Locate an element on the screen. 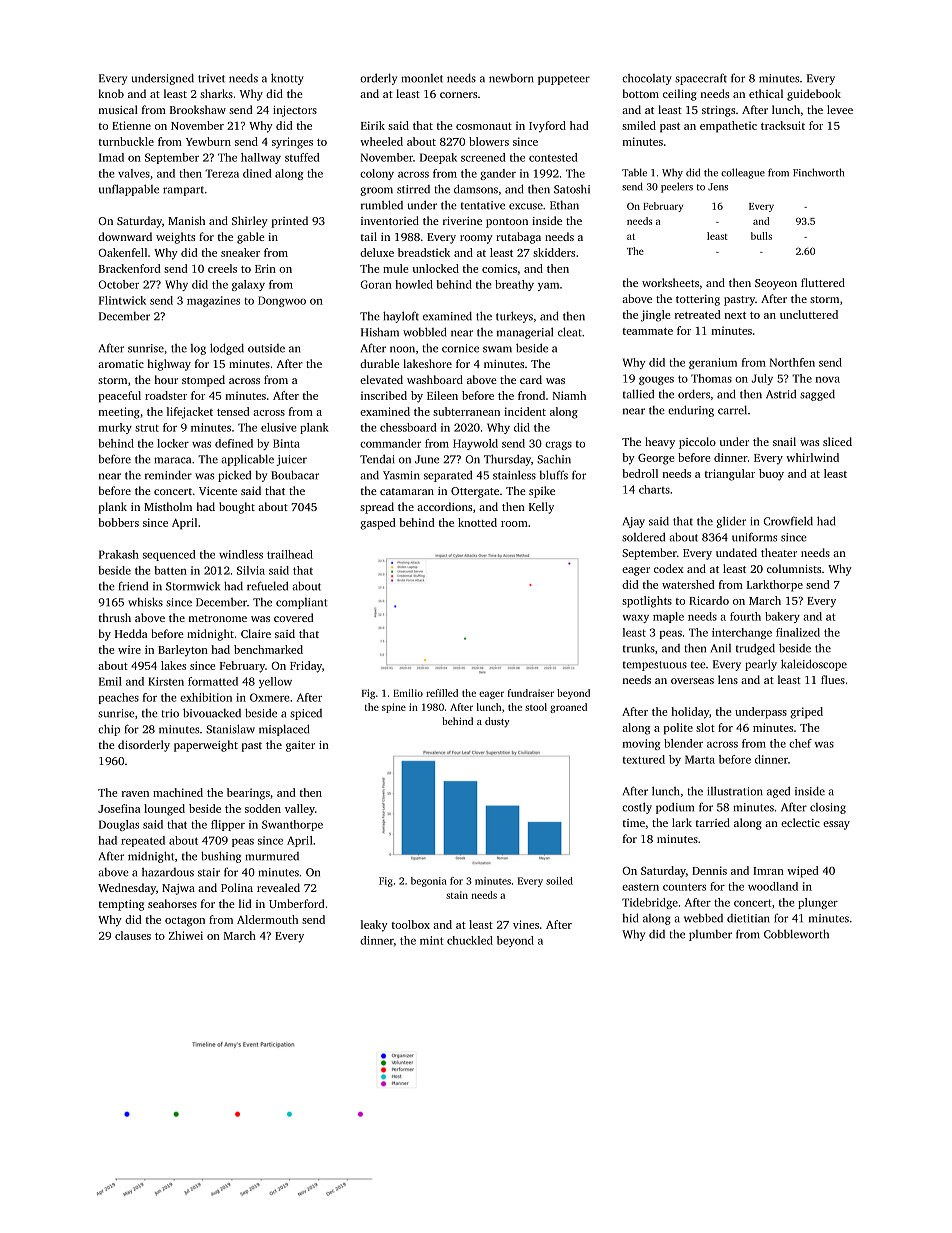 This screenshot has width=952, height=1233. hayloft is located at coordinates (401, 317).
